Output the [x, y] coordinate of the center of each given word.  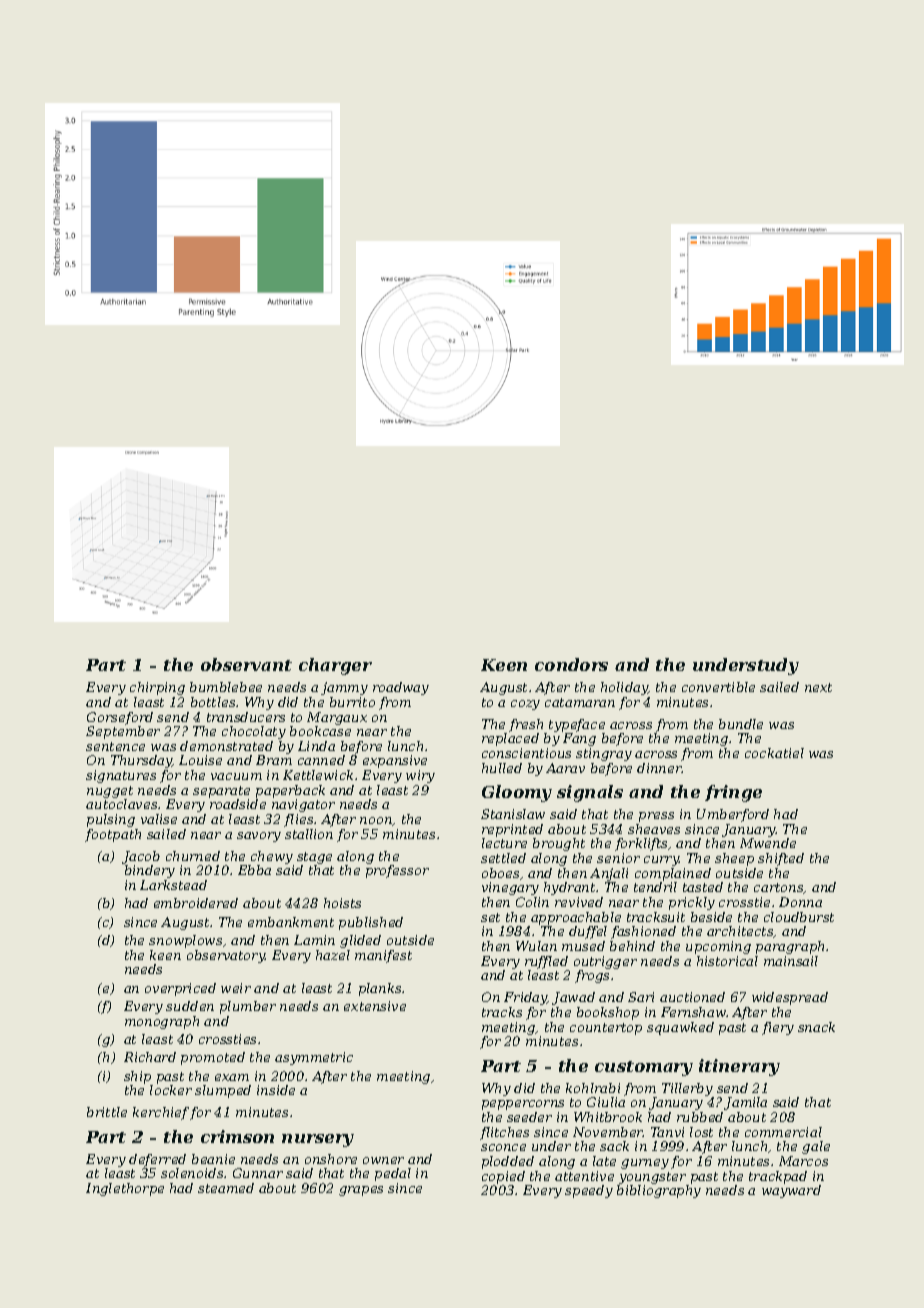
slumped [223, 1091]
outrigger [605, 962]
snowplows [185, 941]
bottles [213, 702]
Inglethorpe [125, 1189]
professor [397, 871]
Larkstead [173, 885]
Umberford [733, 815]
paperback [290, 791]
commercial [783, 1132]
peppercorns [523, 1105]
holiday [624, 688]
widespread [790, 998]
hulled [502, 768]
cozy [525, 705]
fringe [733, 793]
